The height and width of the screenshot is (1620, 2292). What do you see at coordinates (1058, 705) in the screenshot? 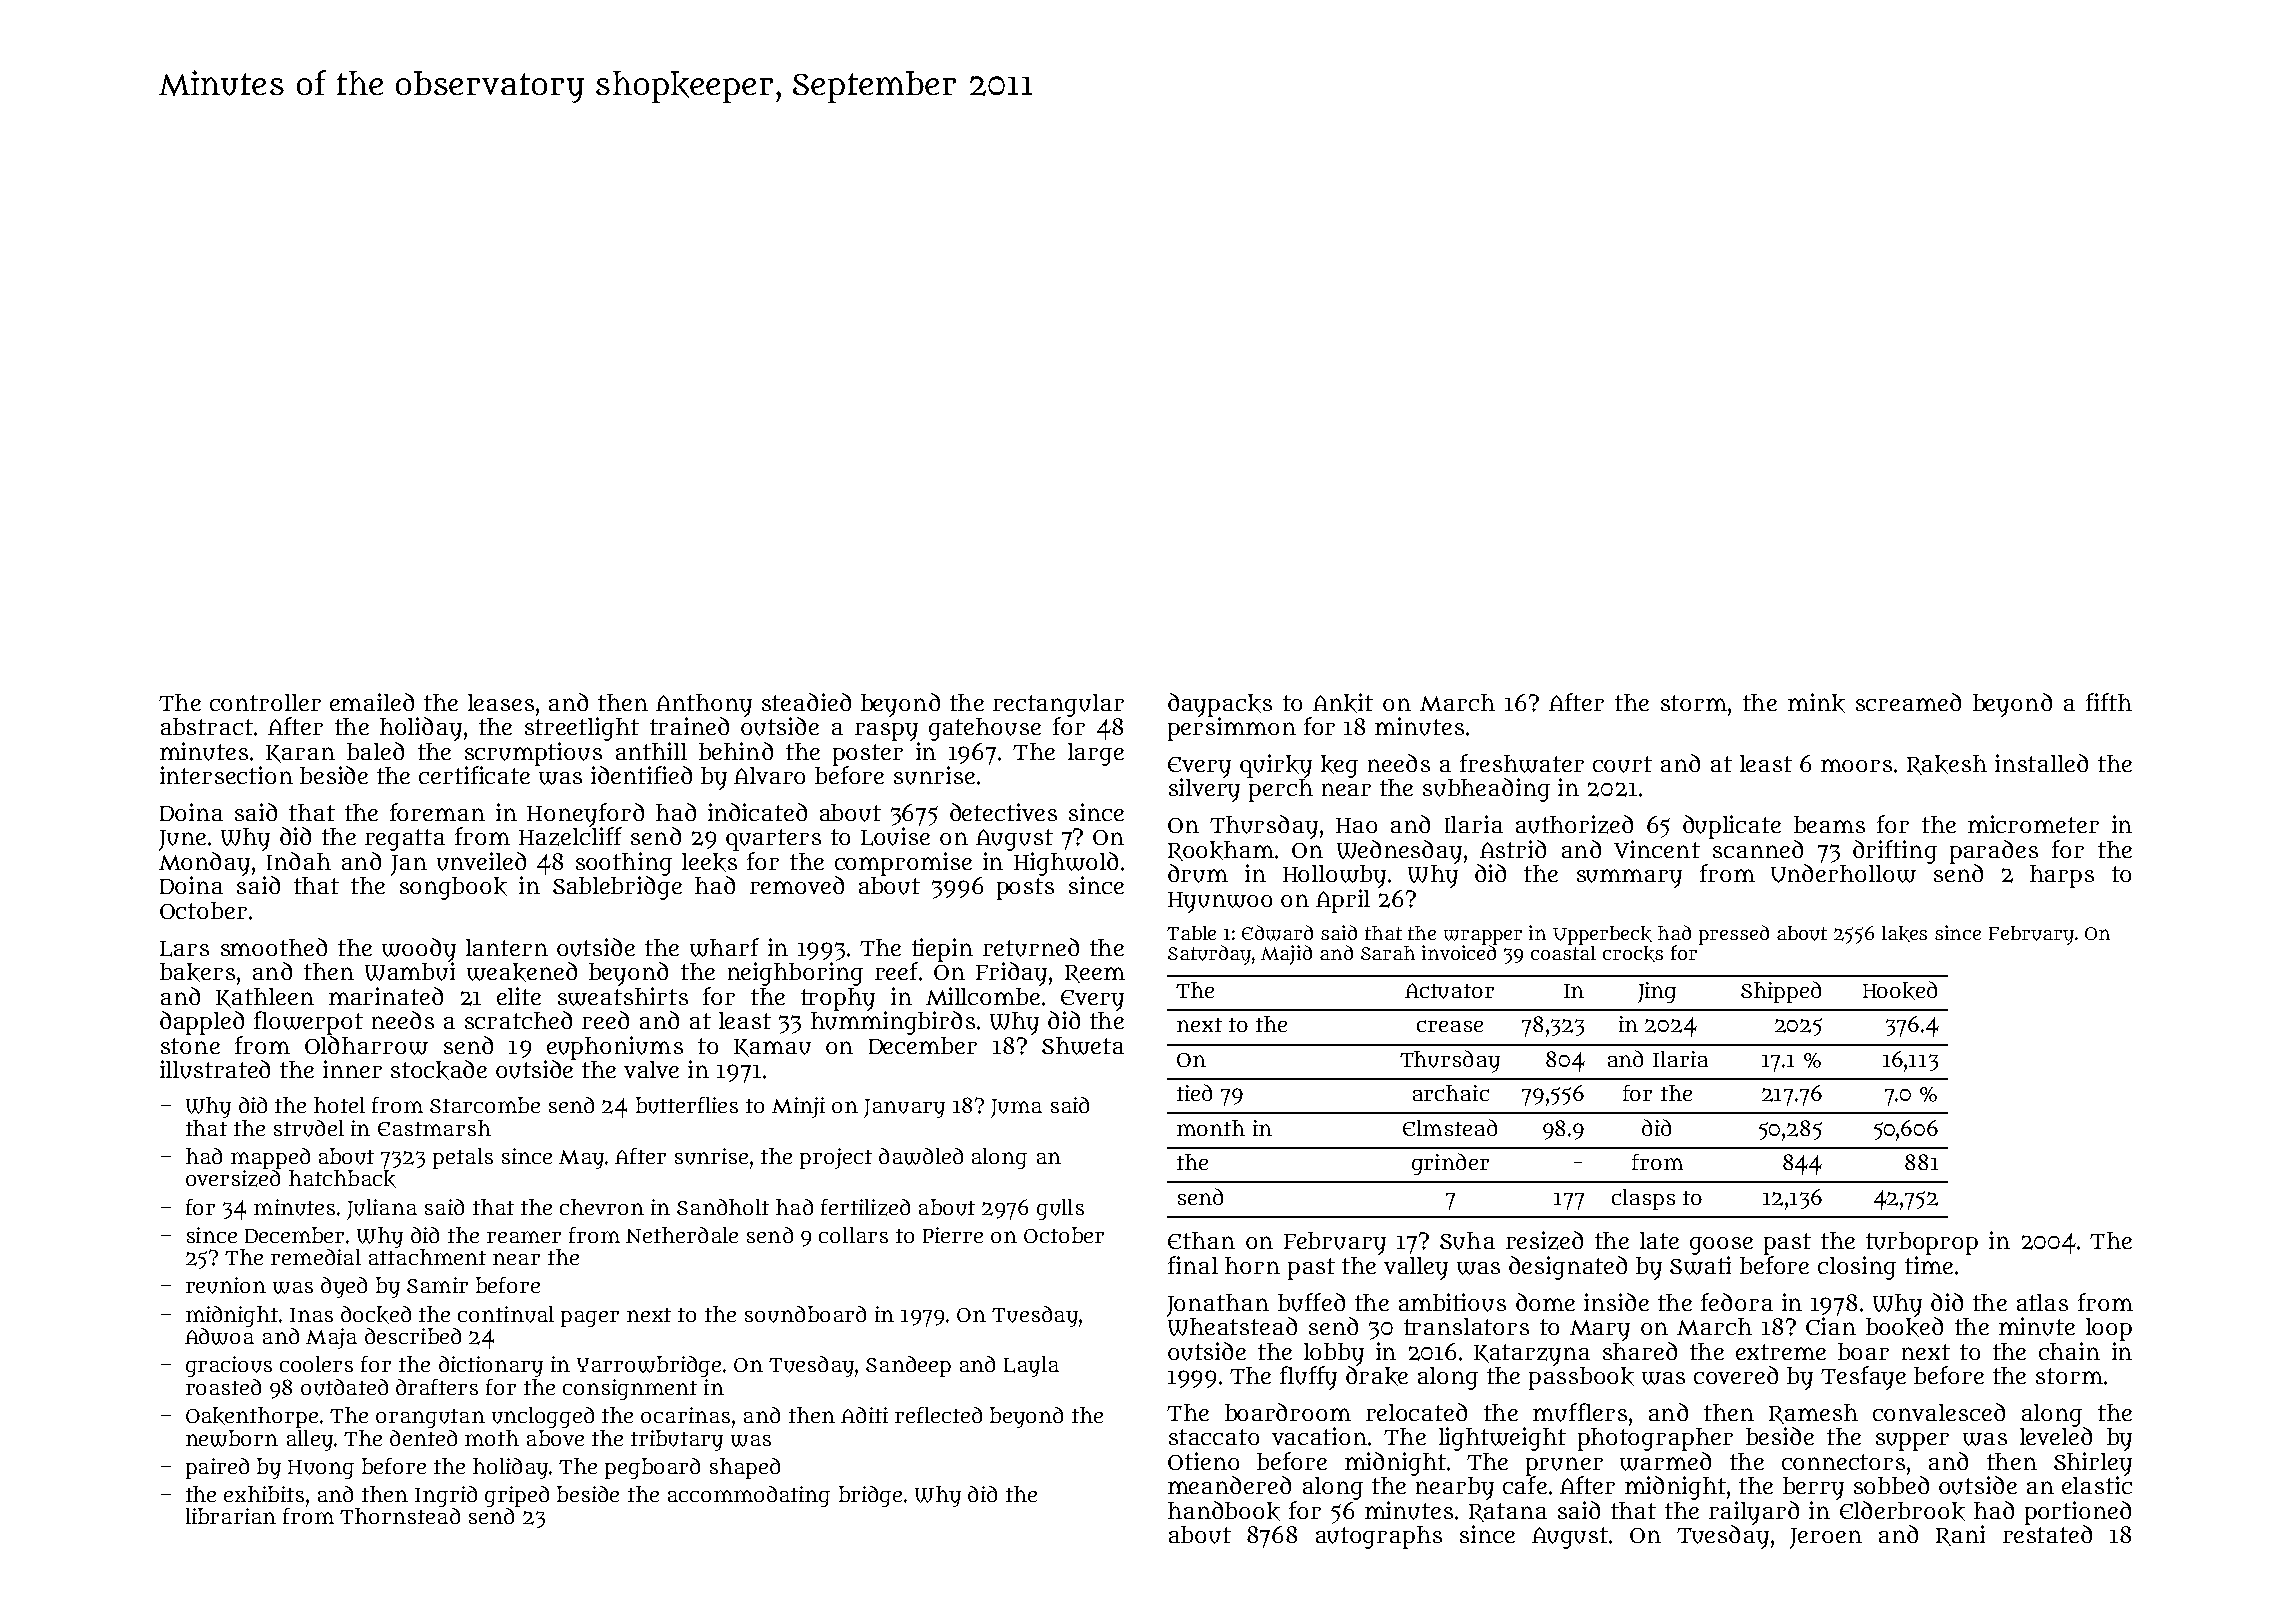
I see `rectangular` at bounding box center [1058, 705].
